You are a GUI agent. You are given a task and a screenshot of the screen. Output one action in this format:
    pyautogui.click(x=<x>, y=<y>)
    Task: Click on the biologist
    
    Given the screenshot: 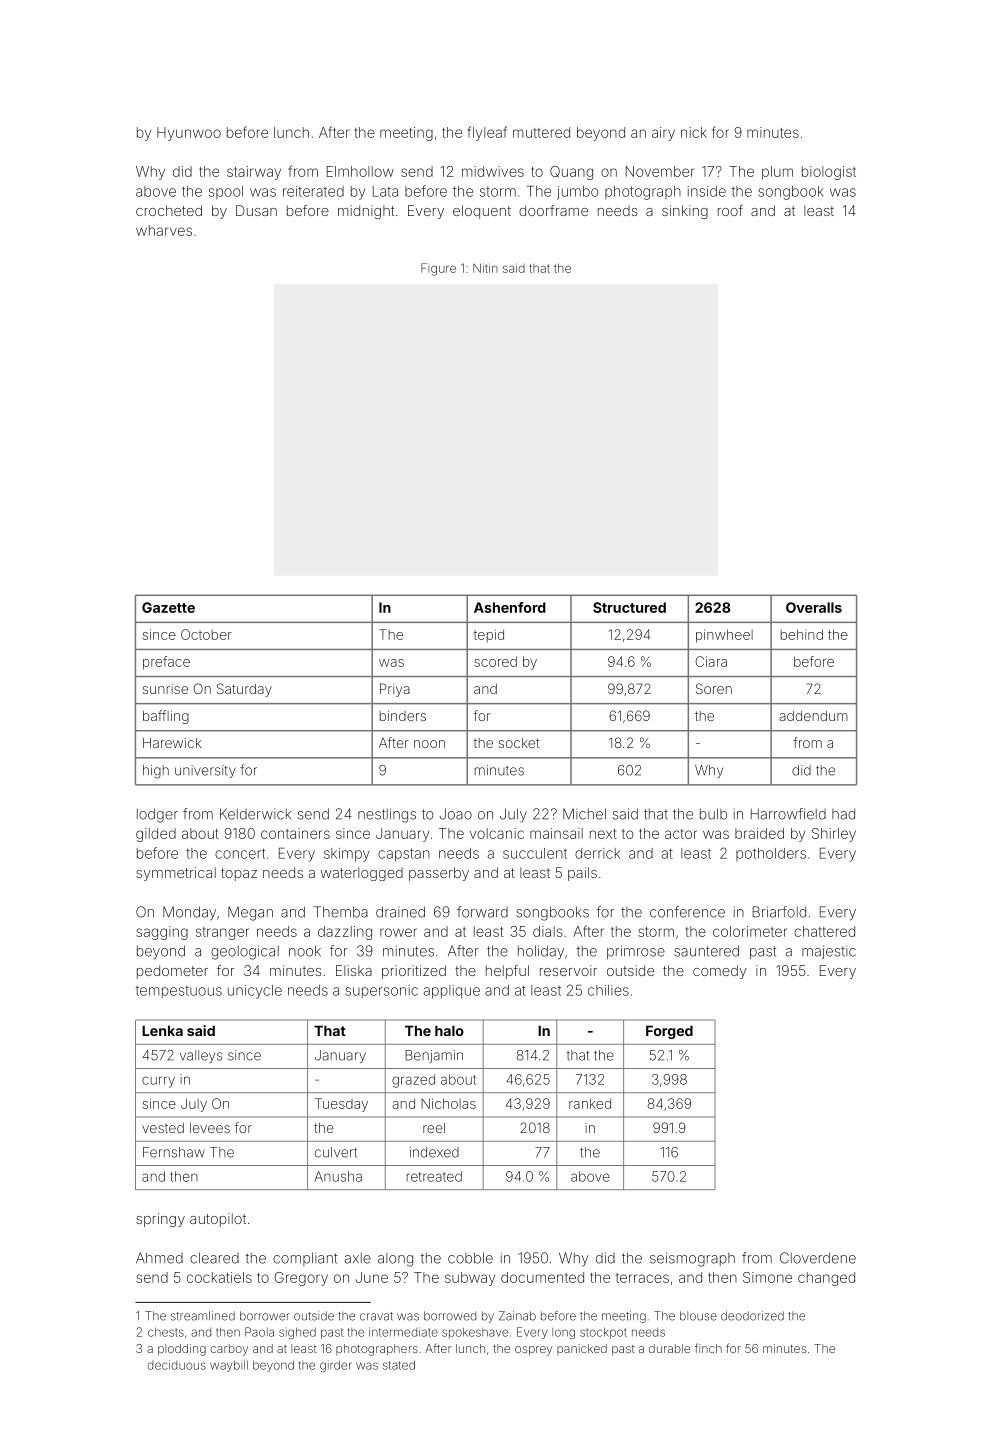 What is the action you would take?
    pyautogui.click(x=829, y=173)
